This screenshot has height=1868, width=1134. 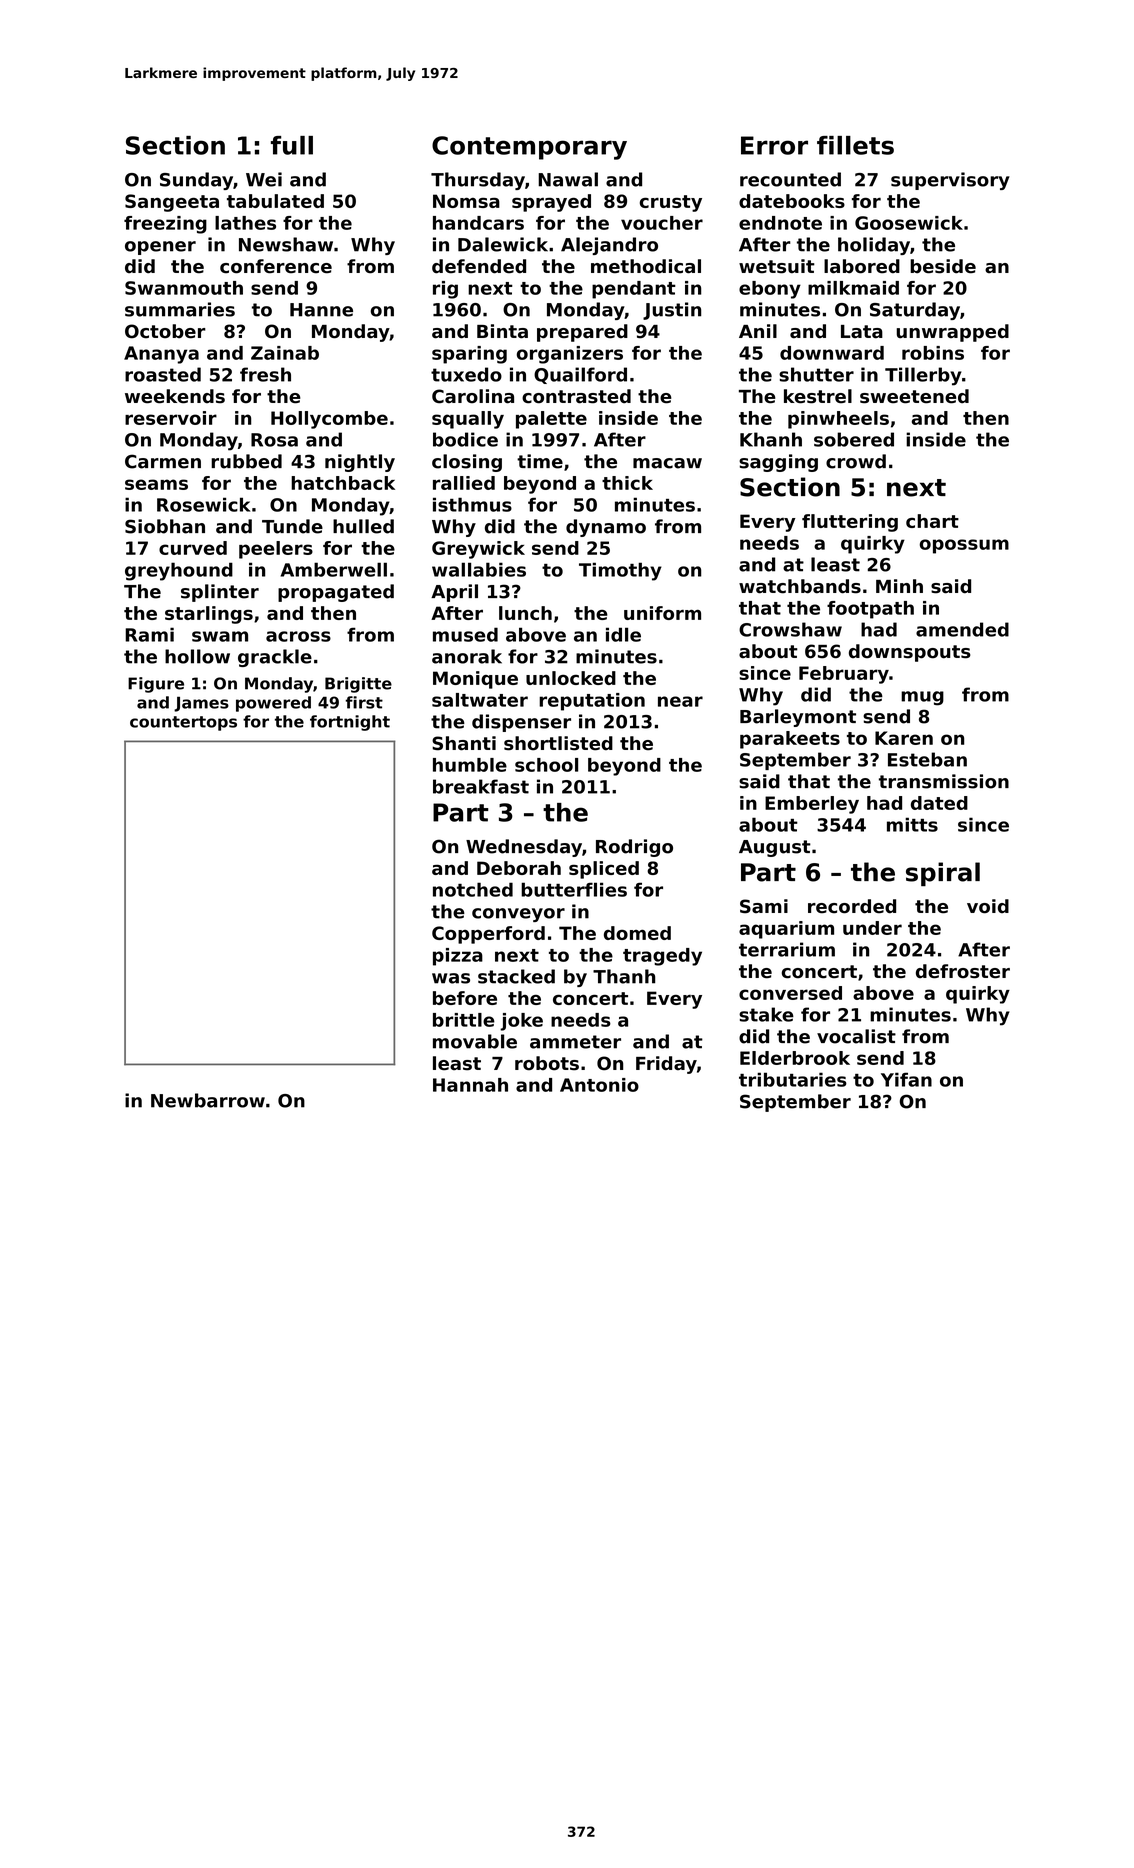 I want to click on Shanti, so click(x=464, y=743).
